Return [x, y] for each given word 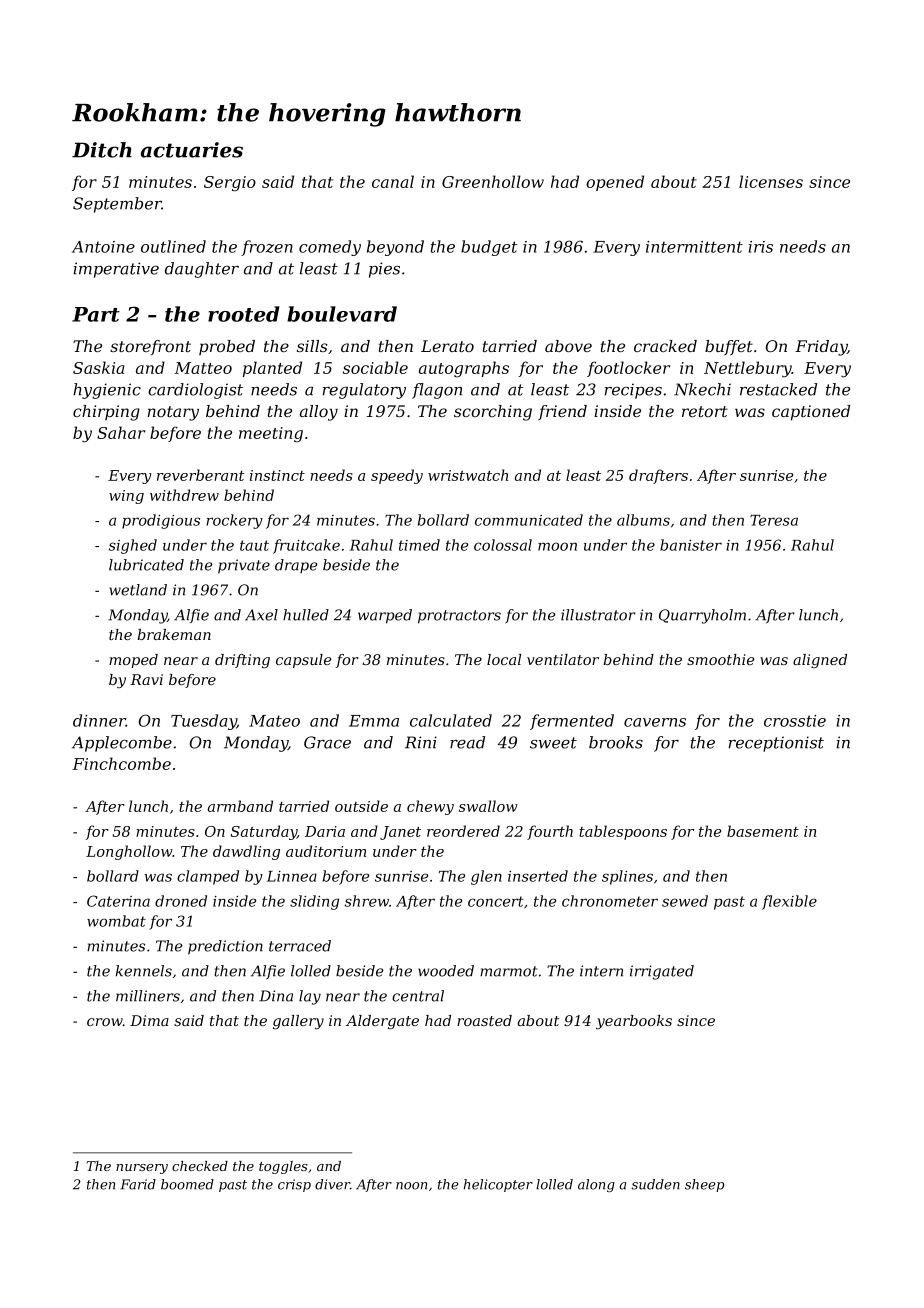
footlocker [628, 369]
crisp [294, 1185]
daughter [202, 270]
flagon [437, 391]
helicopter [498, 1185]
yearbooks [634, 1022]
